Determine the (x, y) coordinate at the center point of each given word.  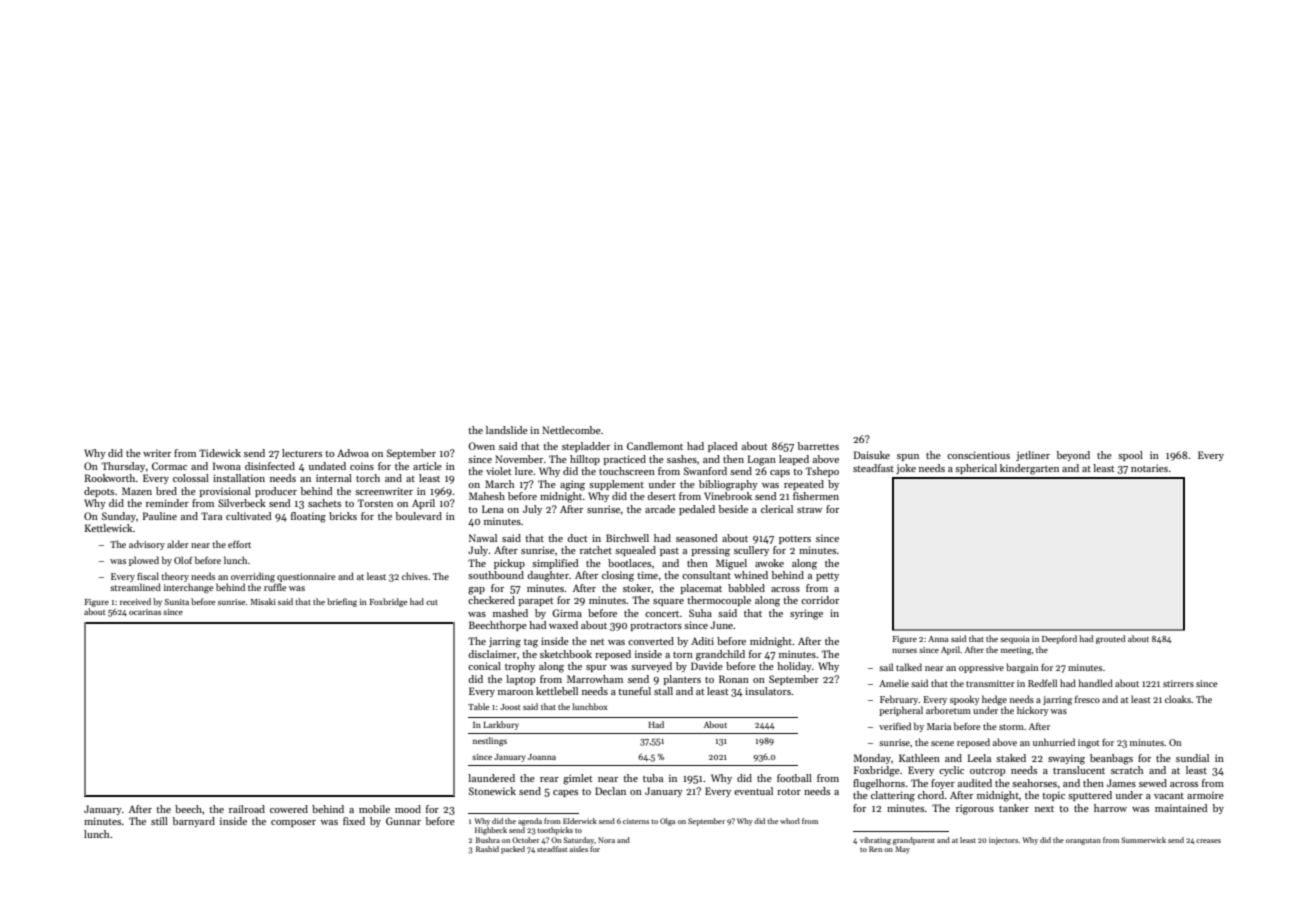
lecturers (302, 453)
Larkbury (501, 725)
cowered (289, 809)
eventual (753, 791)
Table (478, 706)
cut (432, 602)
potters (795, 540)
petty (827, 577)
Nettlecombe (571, 430)
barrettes (818, 446)
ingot (1089, 743)
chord (931, 795)
